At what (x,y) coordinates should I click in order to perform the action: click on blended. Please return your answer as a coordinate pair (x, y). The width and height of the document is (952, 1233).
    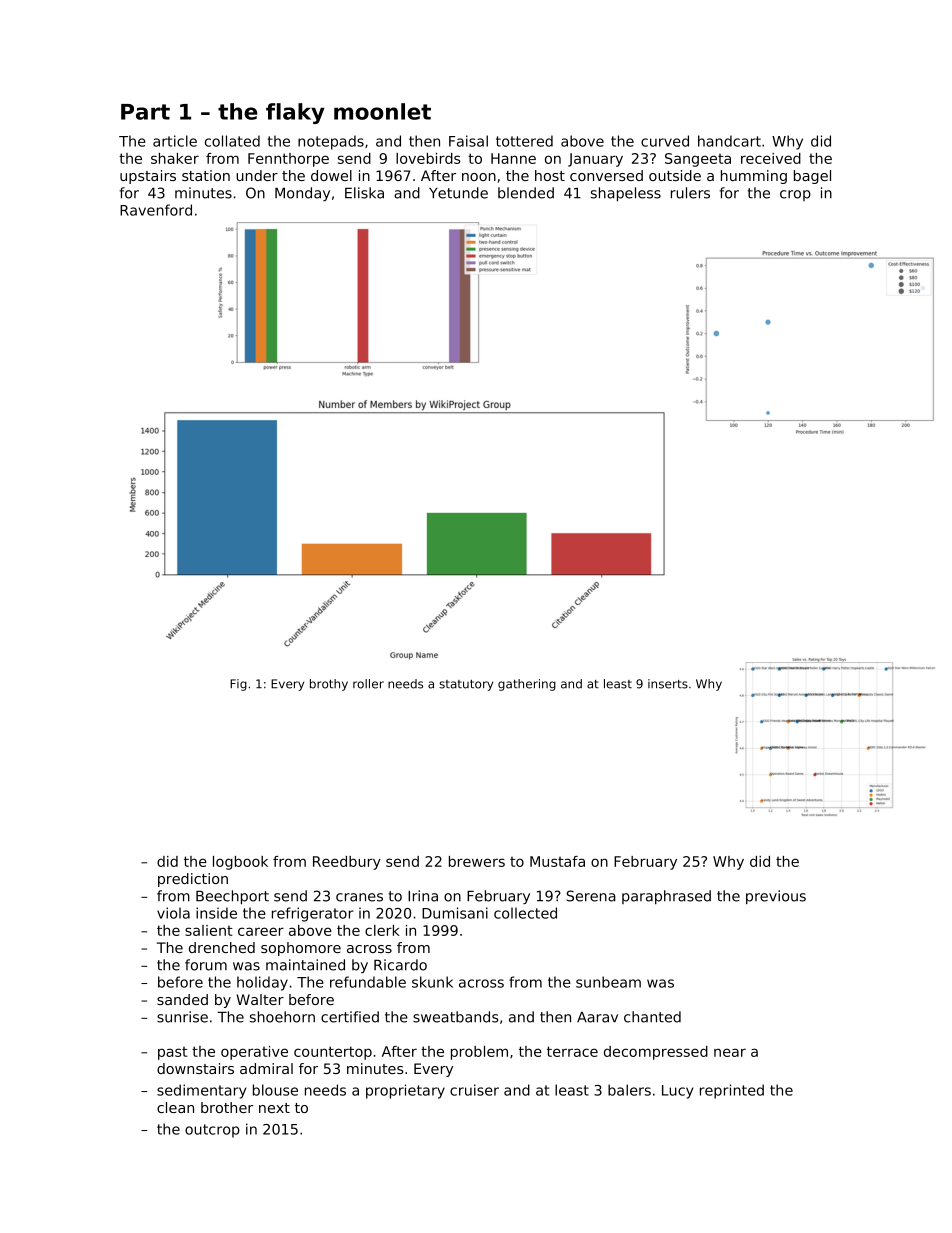
    Looking at the image, I should click on (526, 193).
